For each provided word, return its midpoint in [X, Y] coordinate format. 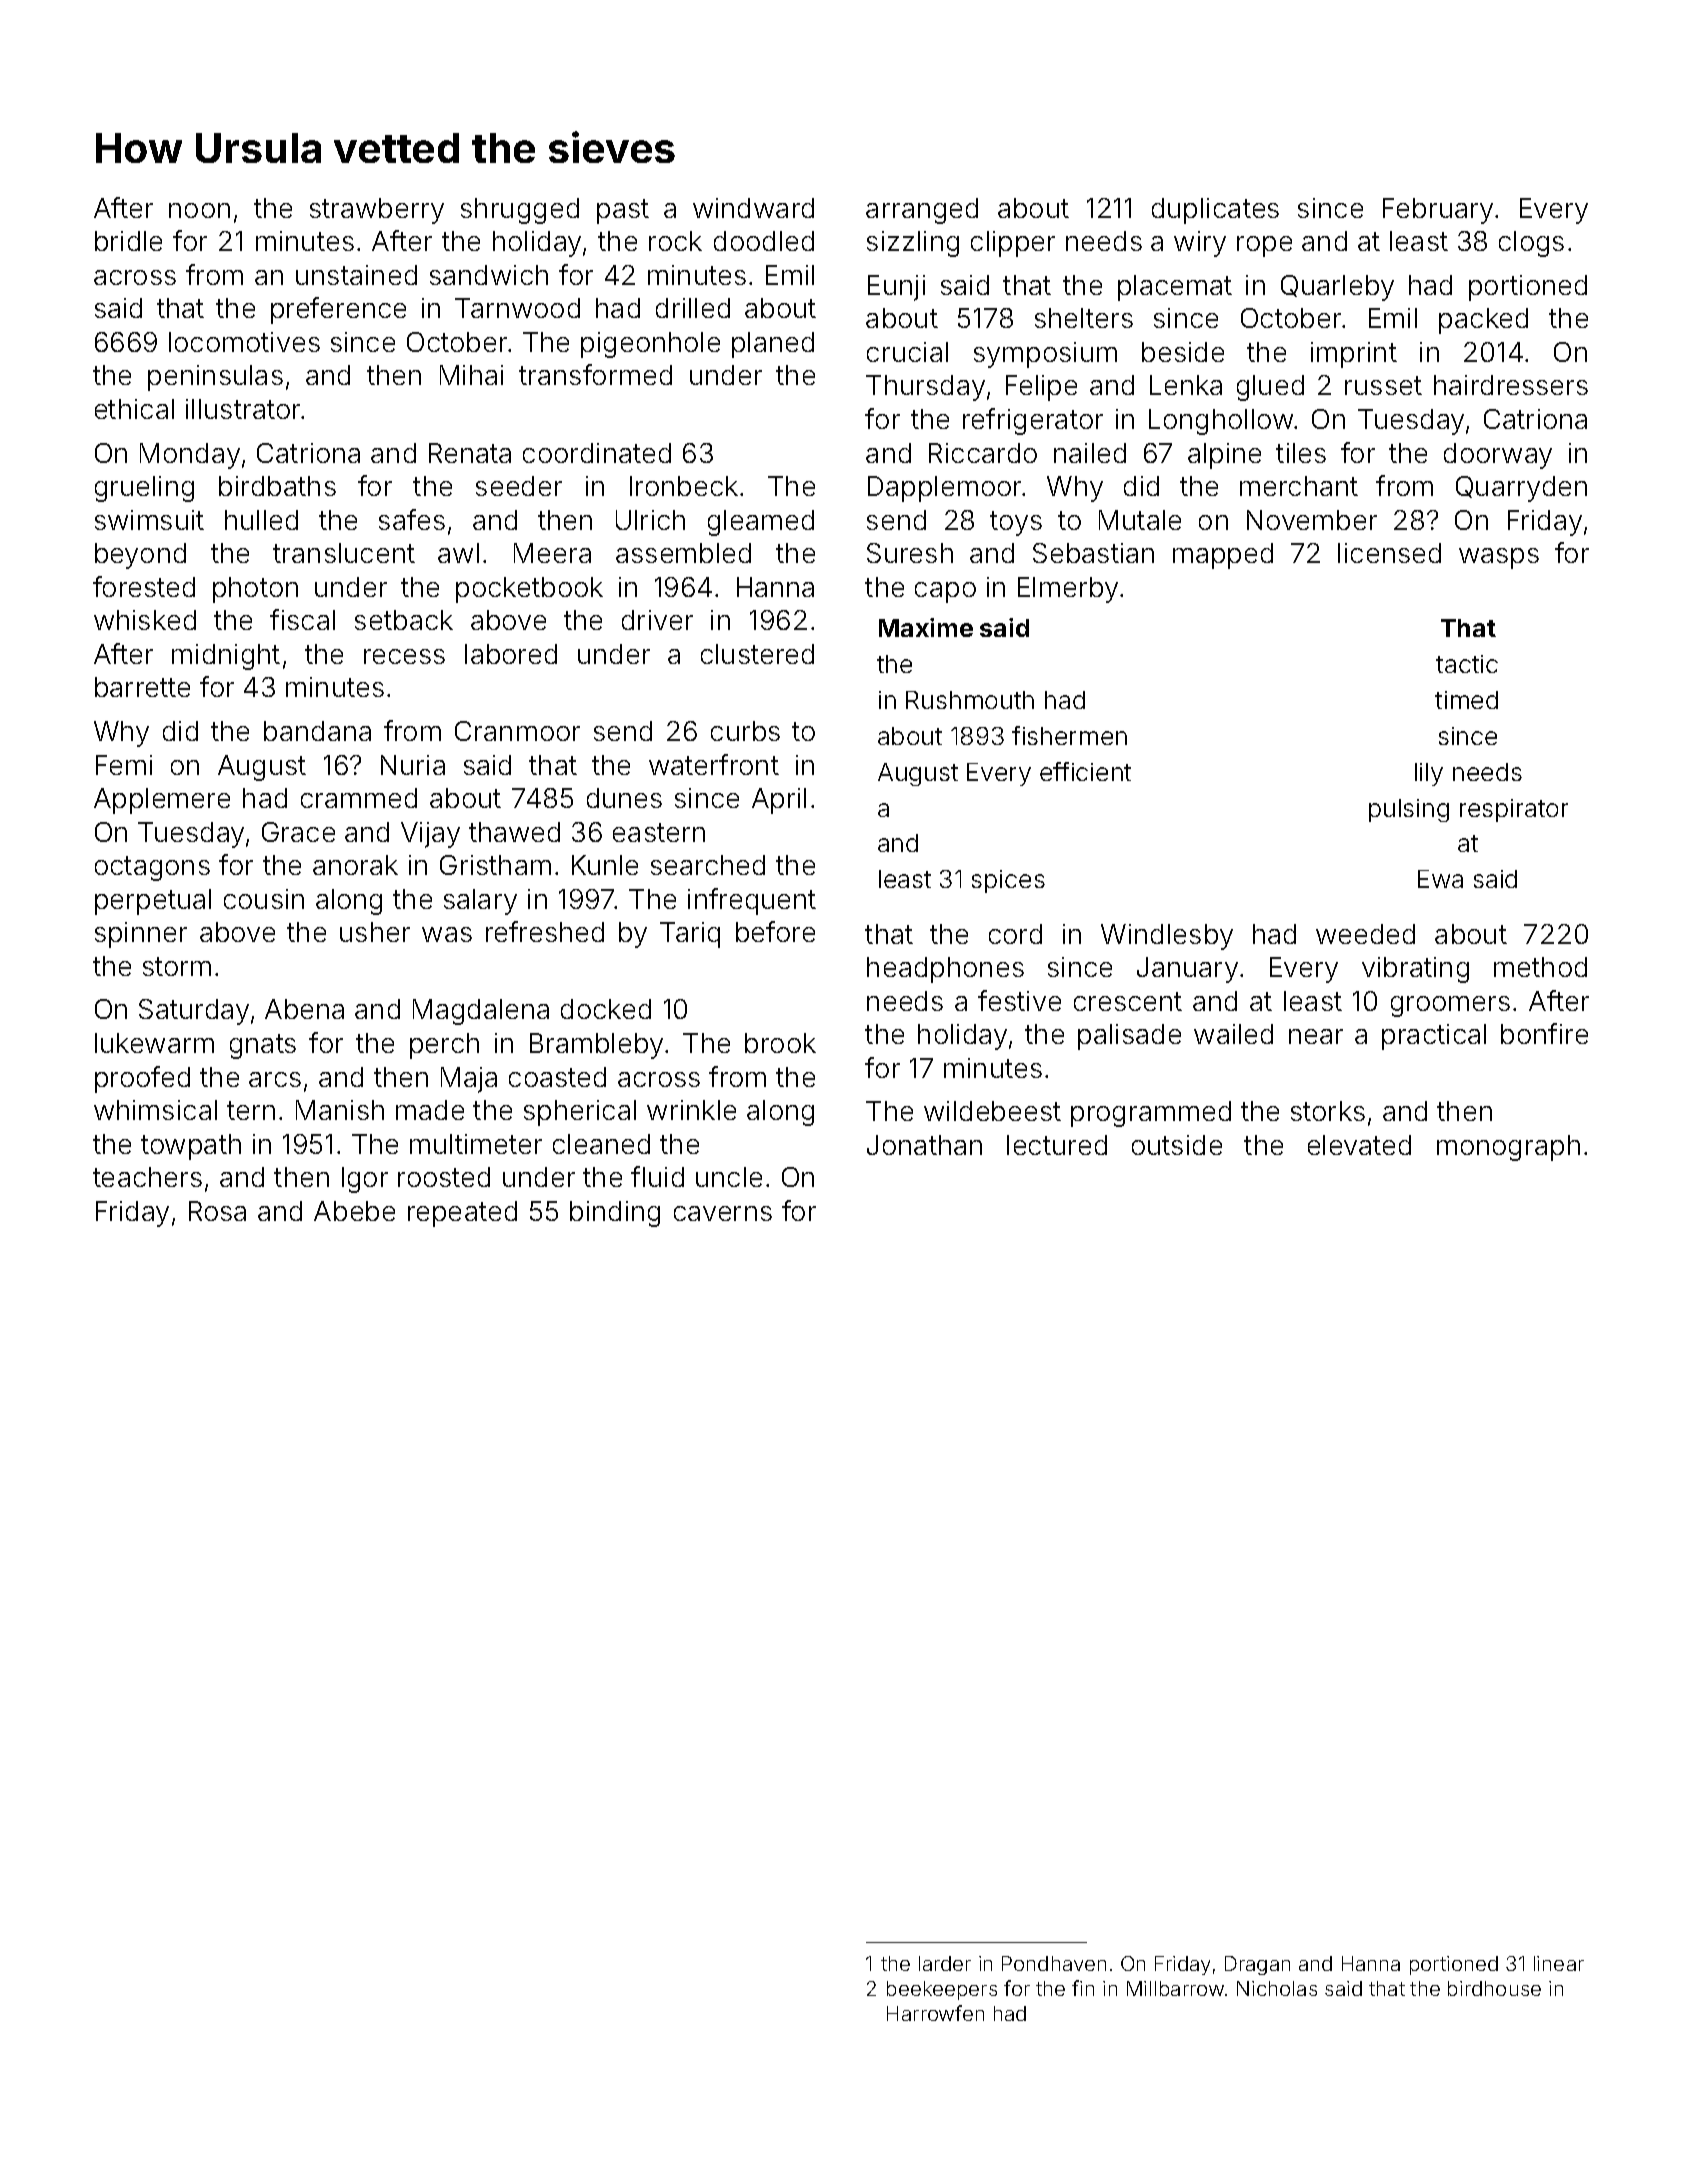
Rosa [217, 1211]
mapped [1223, 556]
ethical [134, 409]
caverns [723, 1213]
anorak [355, 865]
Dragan [1257, 1965]
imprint [1354, 355]
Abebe [354, 1211]
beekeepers [942, 1990]
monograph [1508, 1148]
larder [945, 1963]
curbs [745, 731]
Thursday [925, 388]
